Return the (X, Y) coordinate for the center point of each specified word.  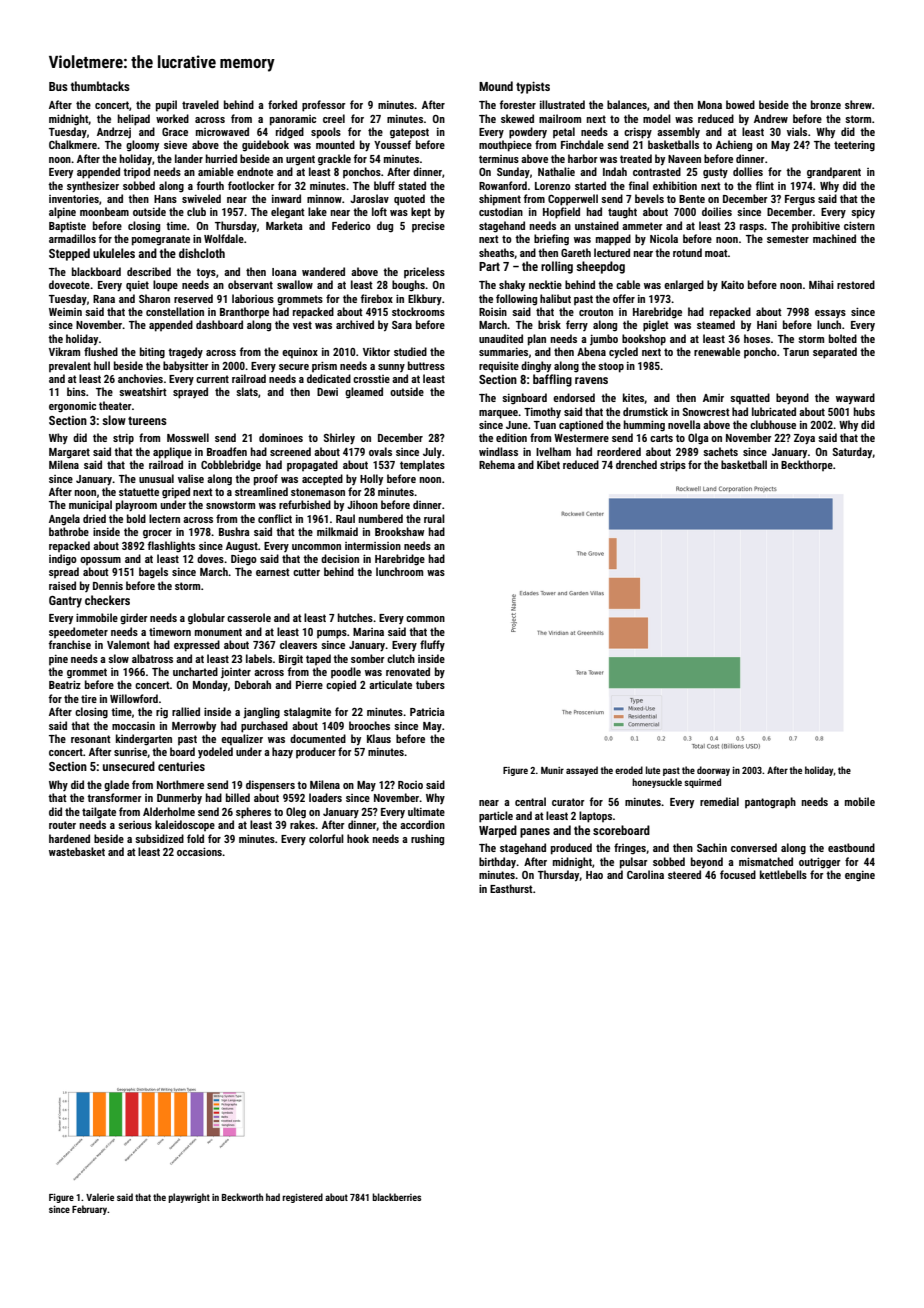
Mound (496, 86)
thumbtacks (100, 86)
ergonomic (72, 407)
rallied (186, 711)
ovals (380, 451)
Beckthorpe (807, 465)
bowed (740, 104)
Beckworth (242, 1197)
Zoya (804, 439)
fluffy (432, 645)
